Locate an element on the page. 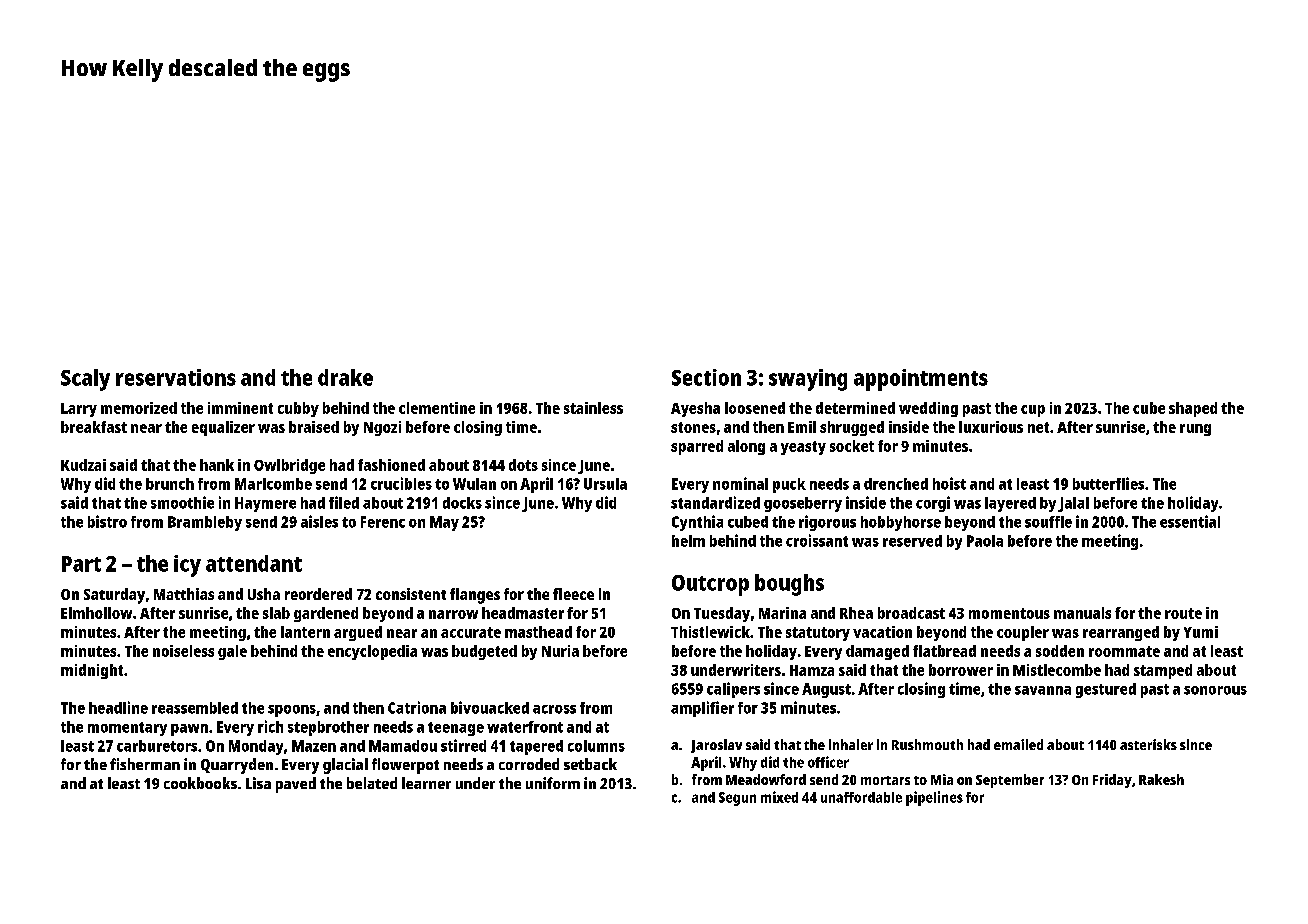 The width and height of the page is (1308, 924). uniform is located at coordinates (553, 783).
